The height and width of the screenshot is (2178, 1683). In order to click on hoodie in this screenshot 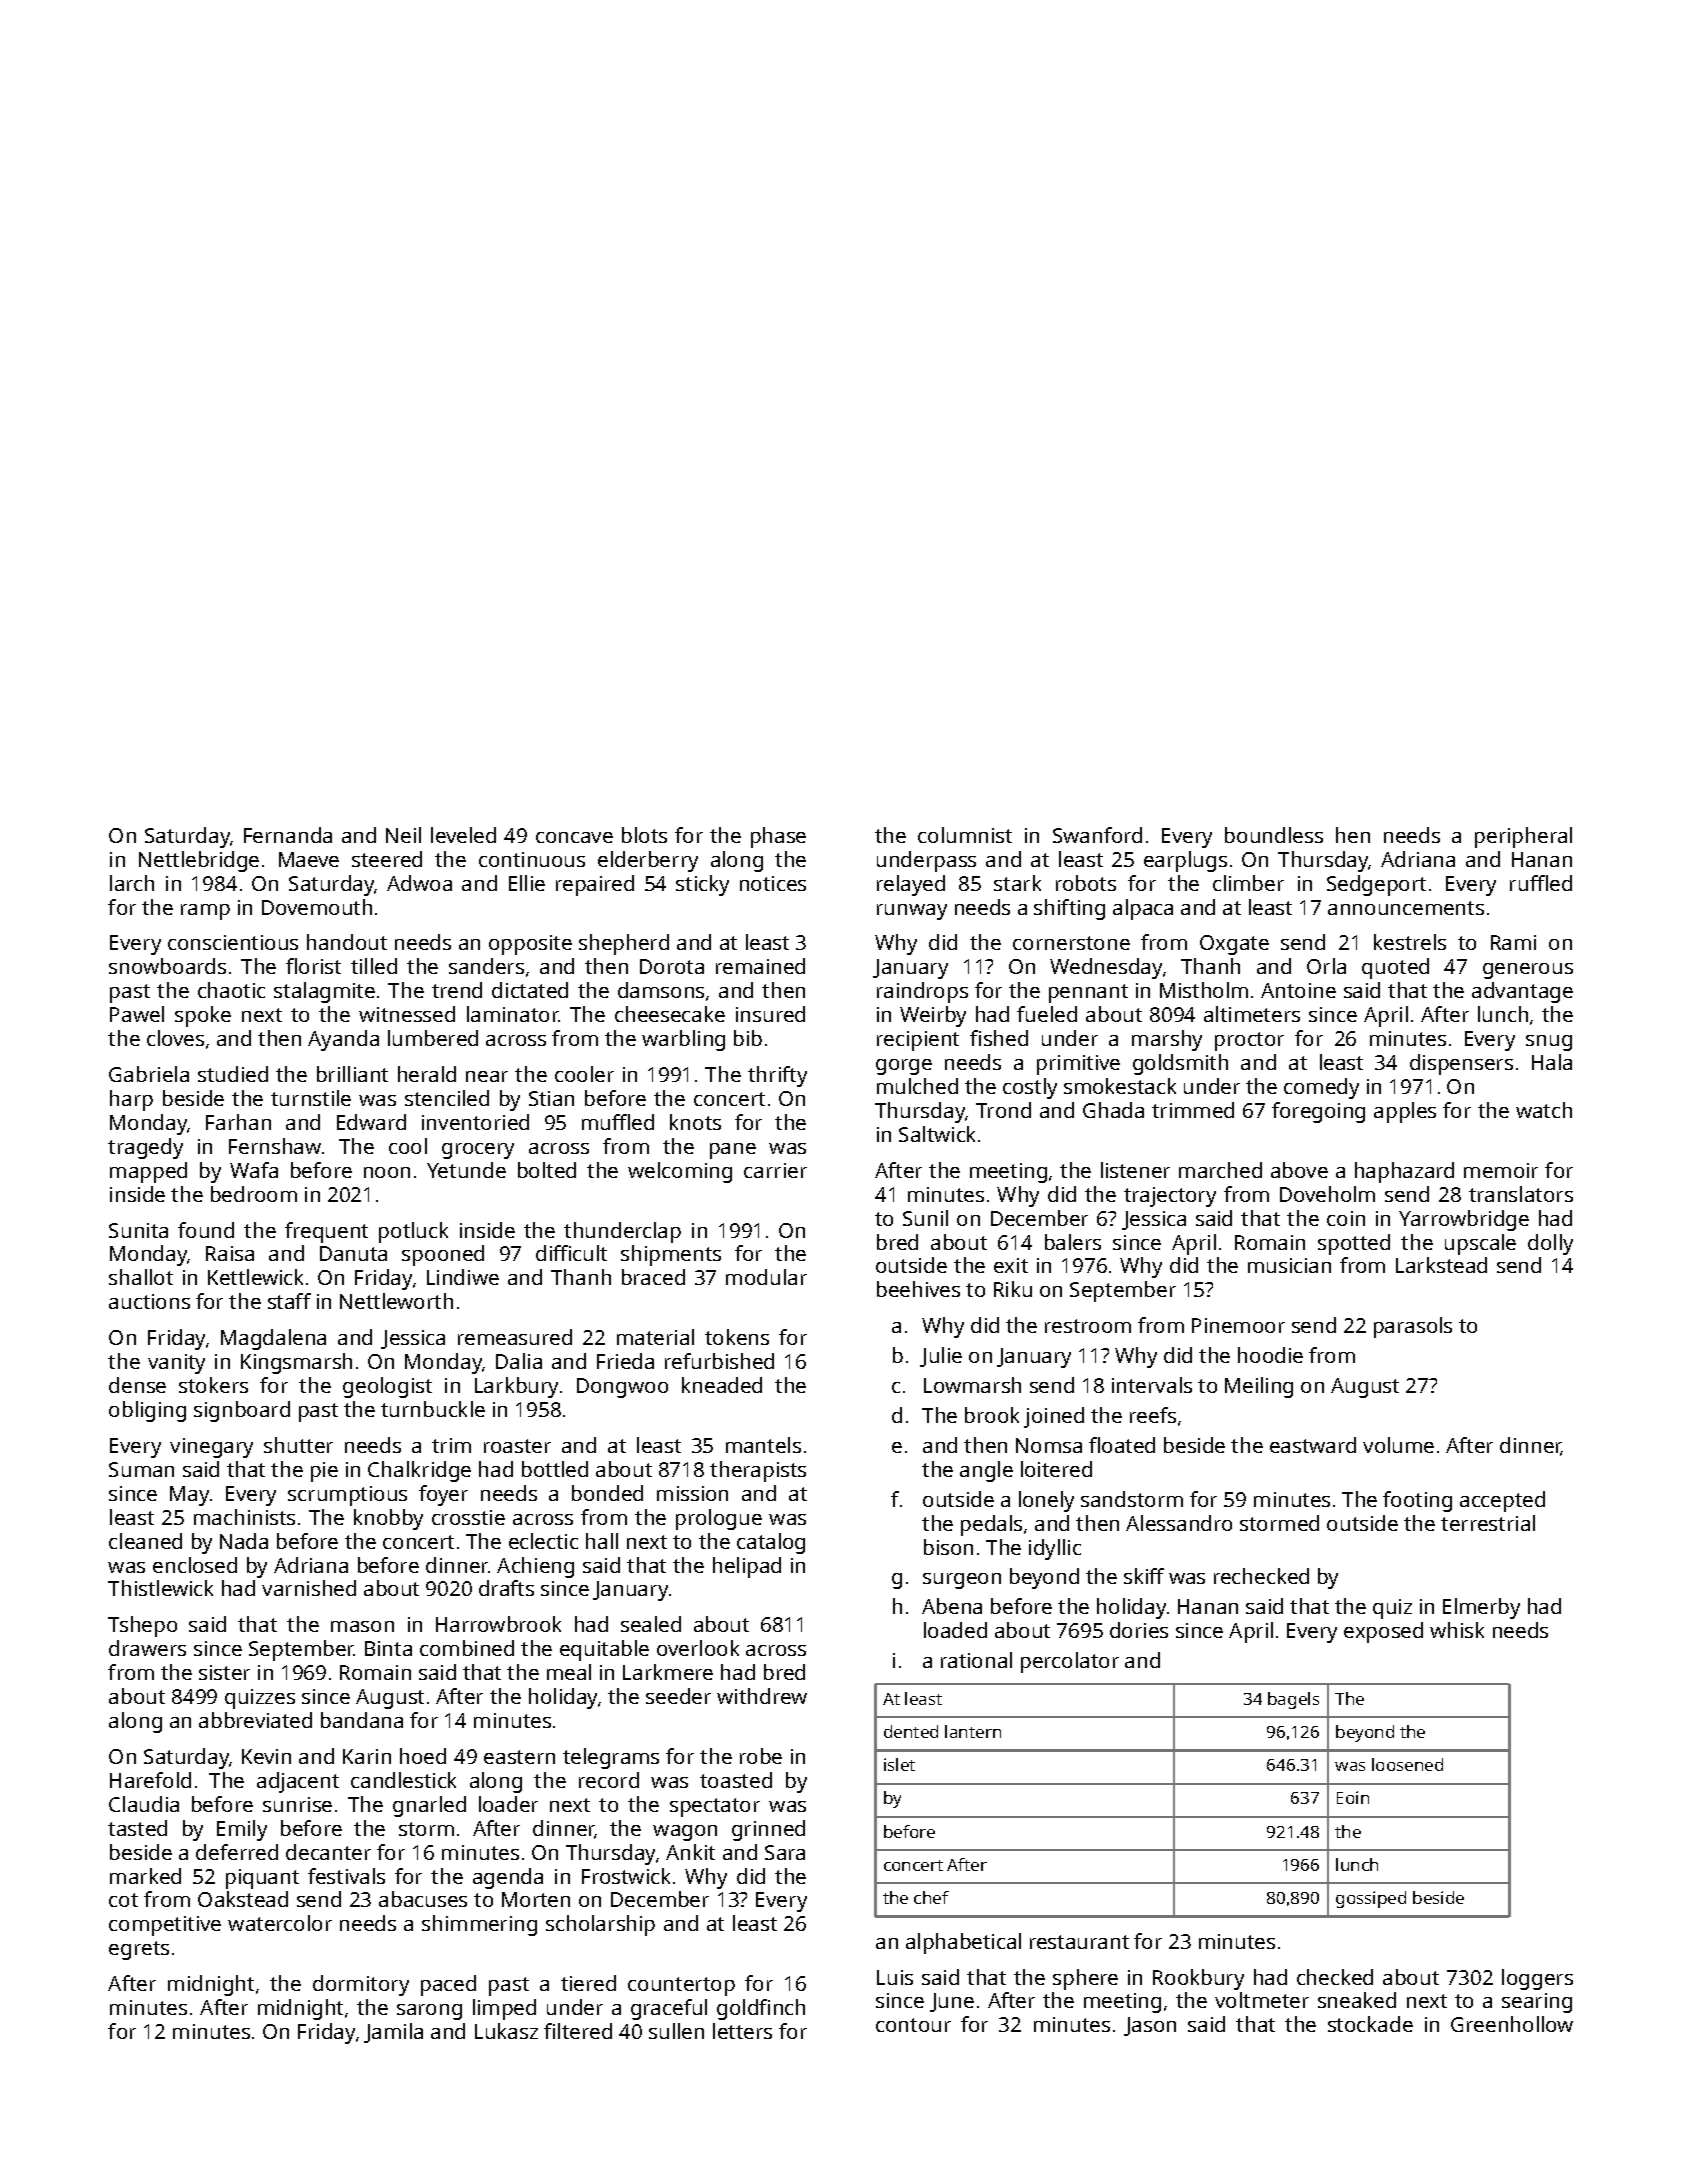, I will do `click(1270, 1355)`.
